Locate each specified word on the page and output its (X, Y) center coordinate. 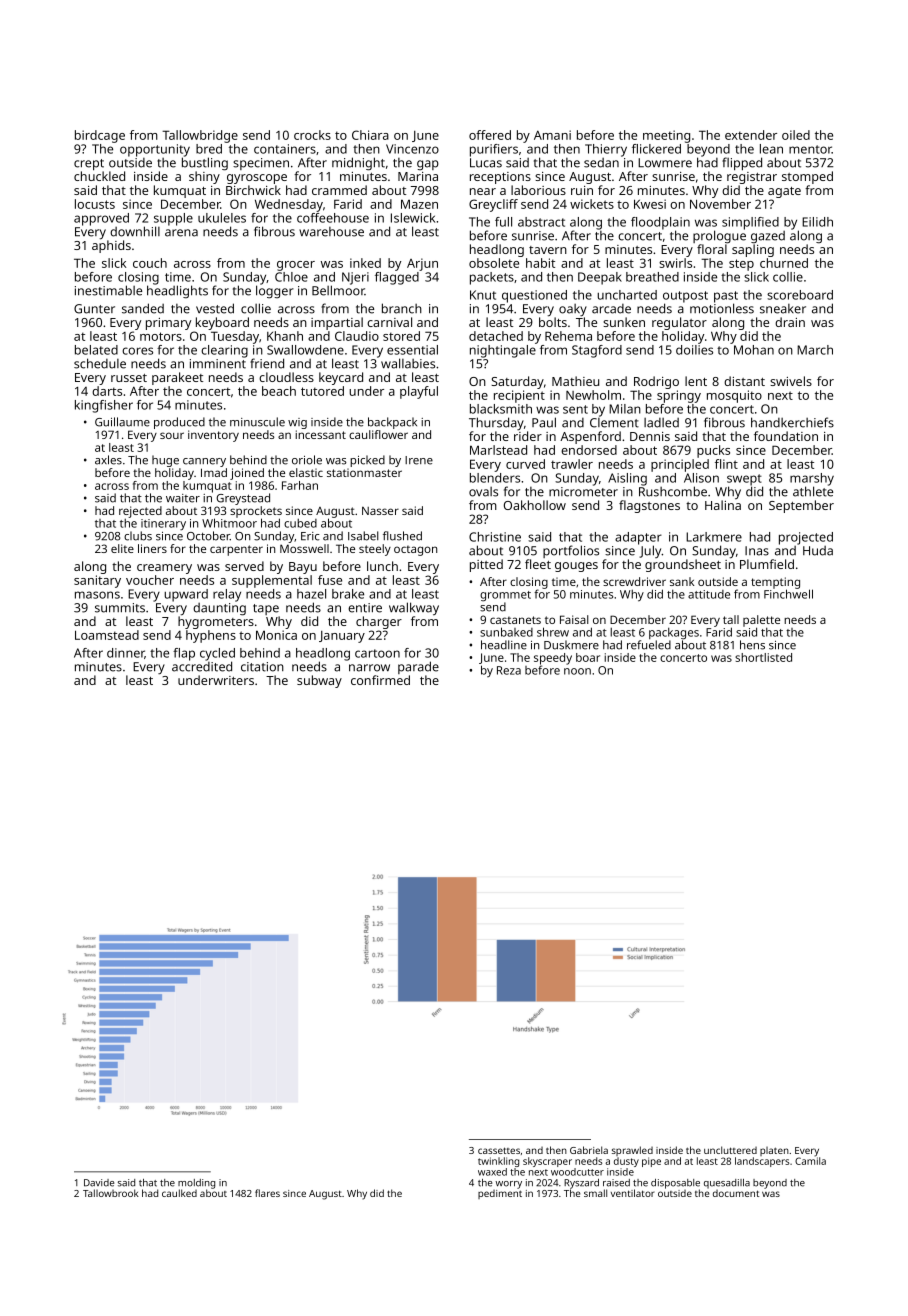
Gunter (94, 309)
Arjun (422, 264)
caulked (179, 1193)
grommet (505, 596)
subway (319, 681)
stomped (807, 177)
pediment (500, 1194)
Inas (757, 551)
